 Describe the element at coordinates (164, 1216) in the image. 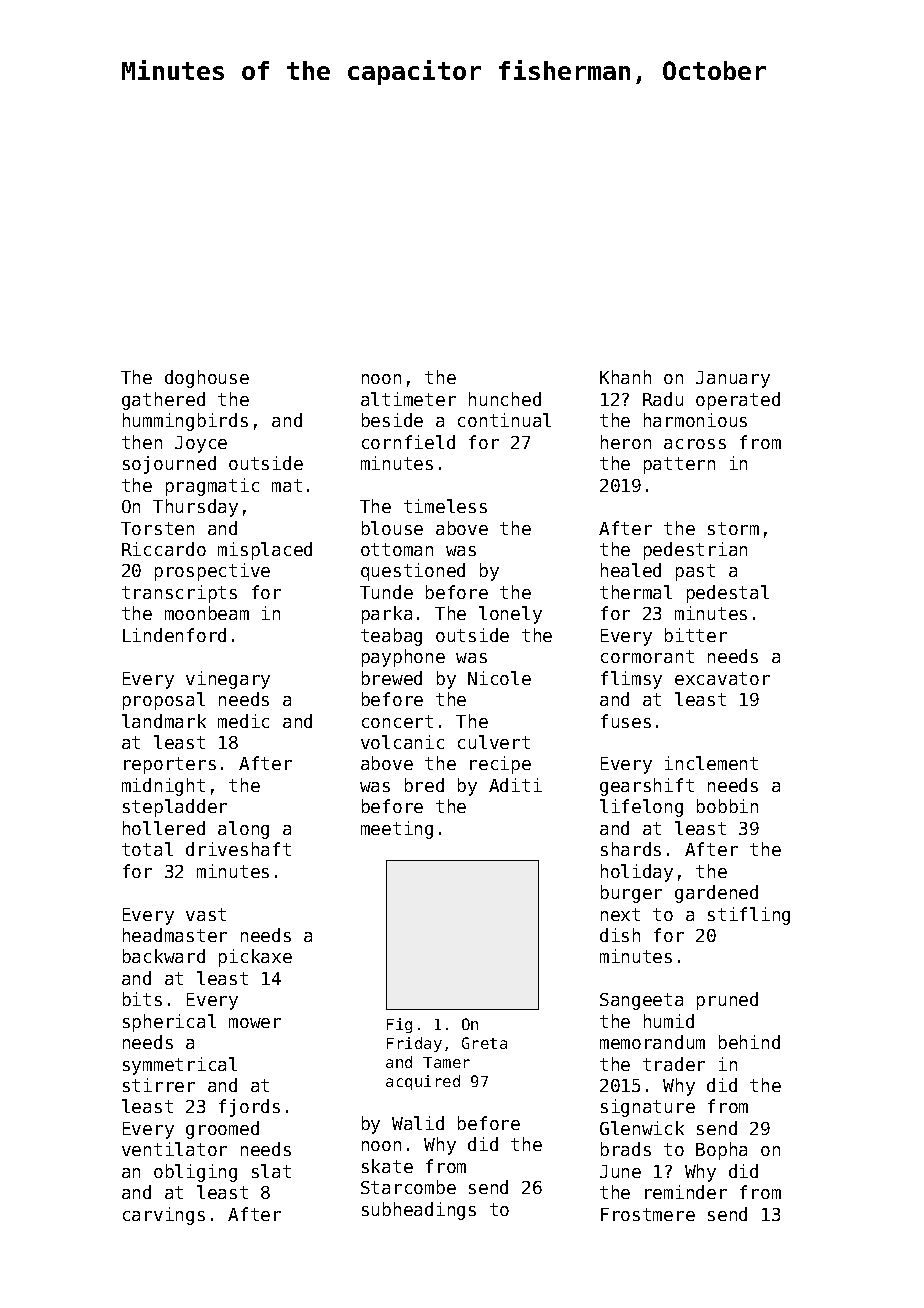

I see `carvings` at that location.
